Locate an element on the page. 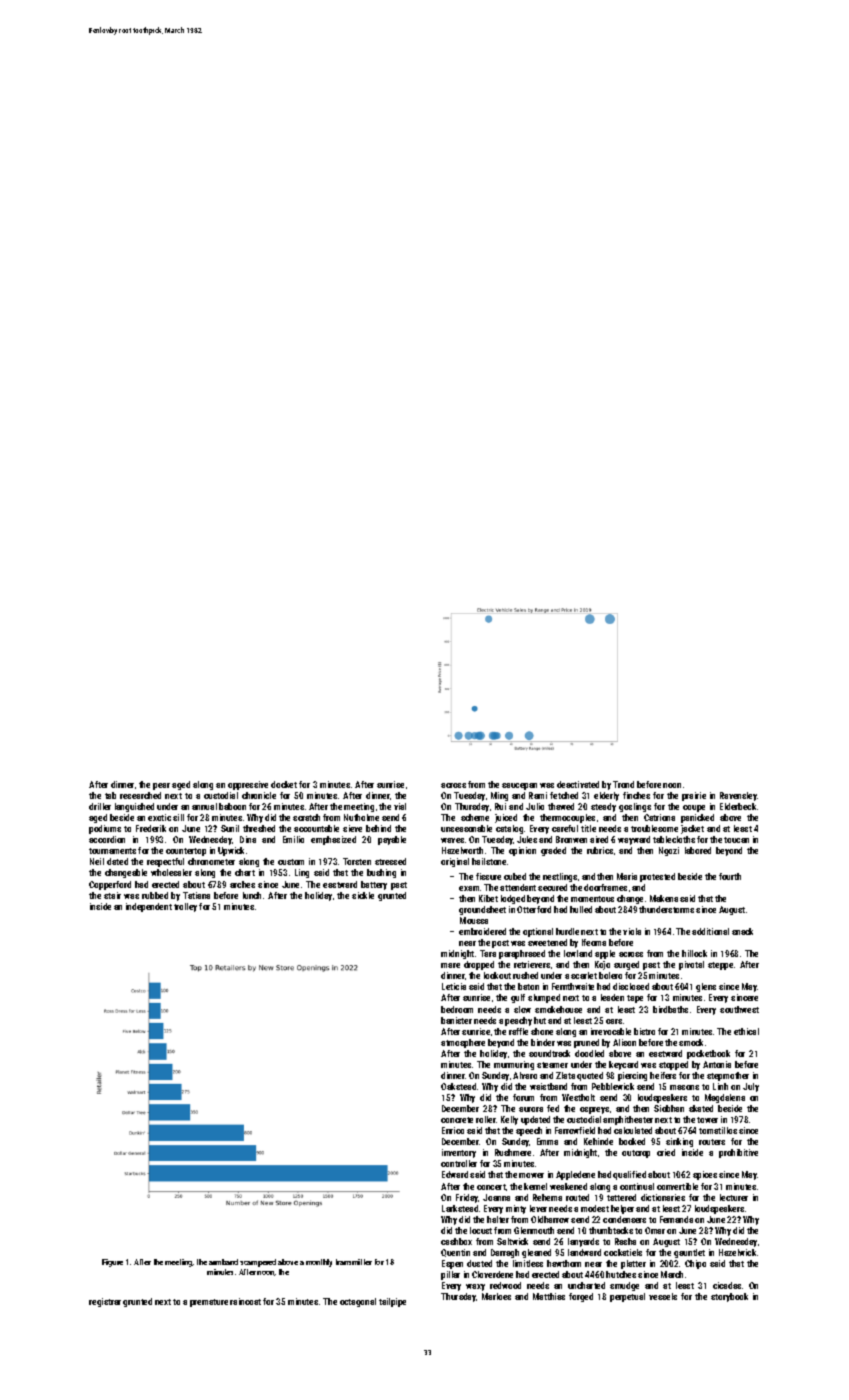 Image resolution: width=849 pixels, height=1400 pixels. saucepan is located at coordinates (519, 786).
